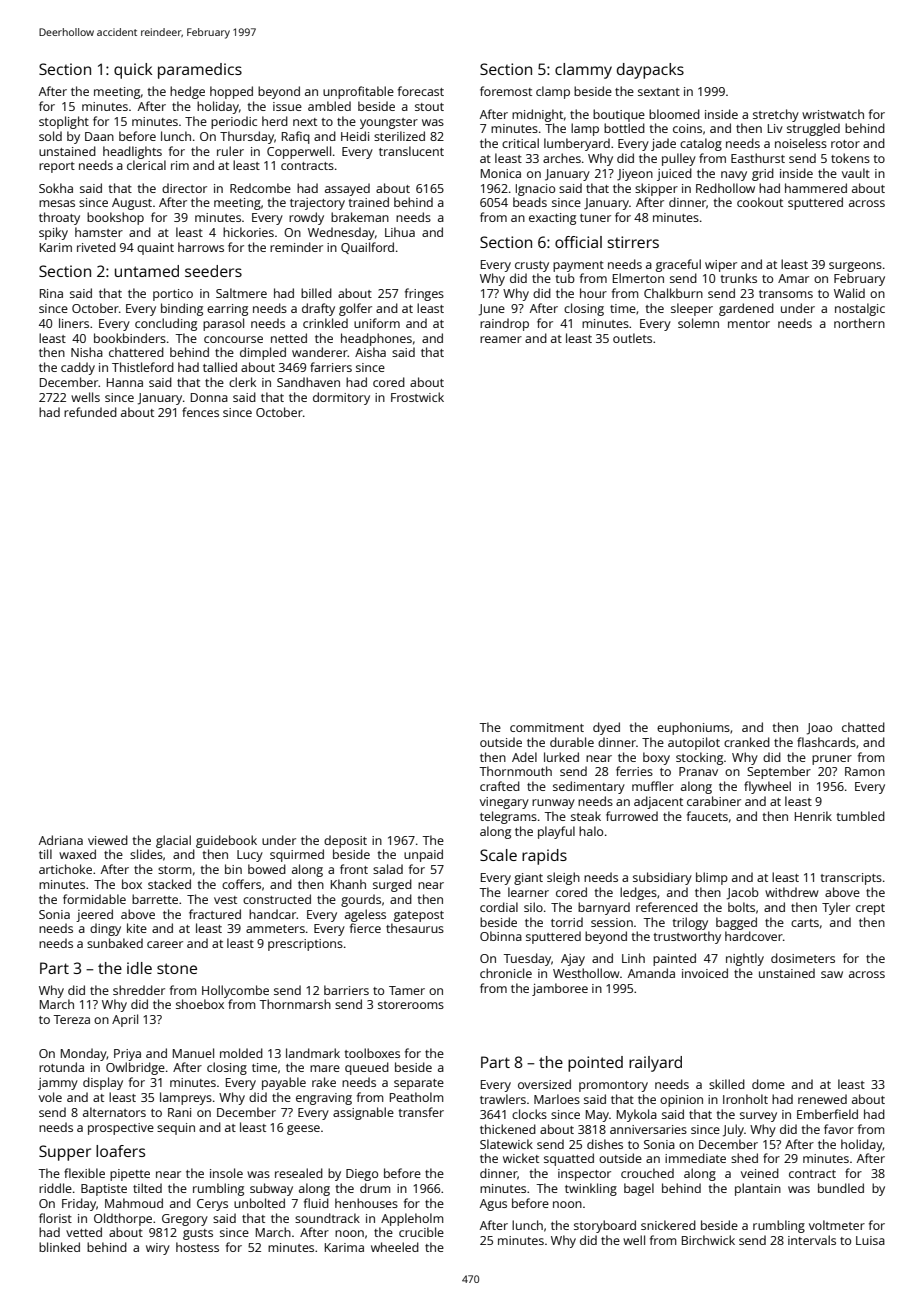 This document has width=924, height=1308. Describe the element at coordinates (421, 91) in the document. I see `forecast` at that location.
